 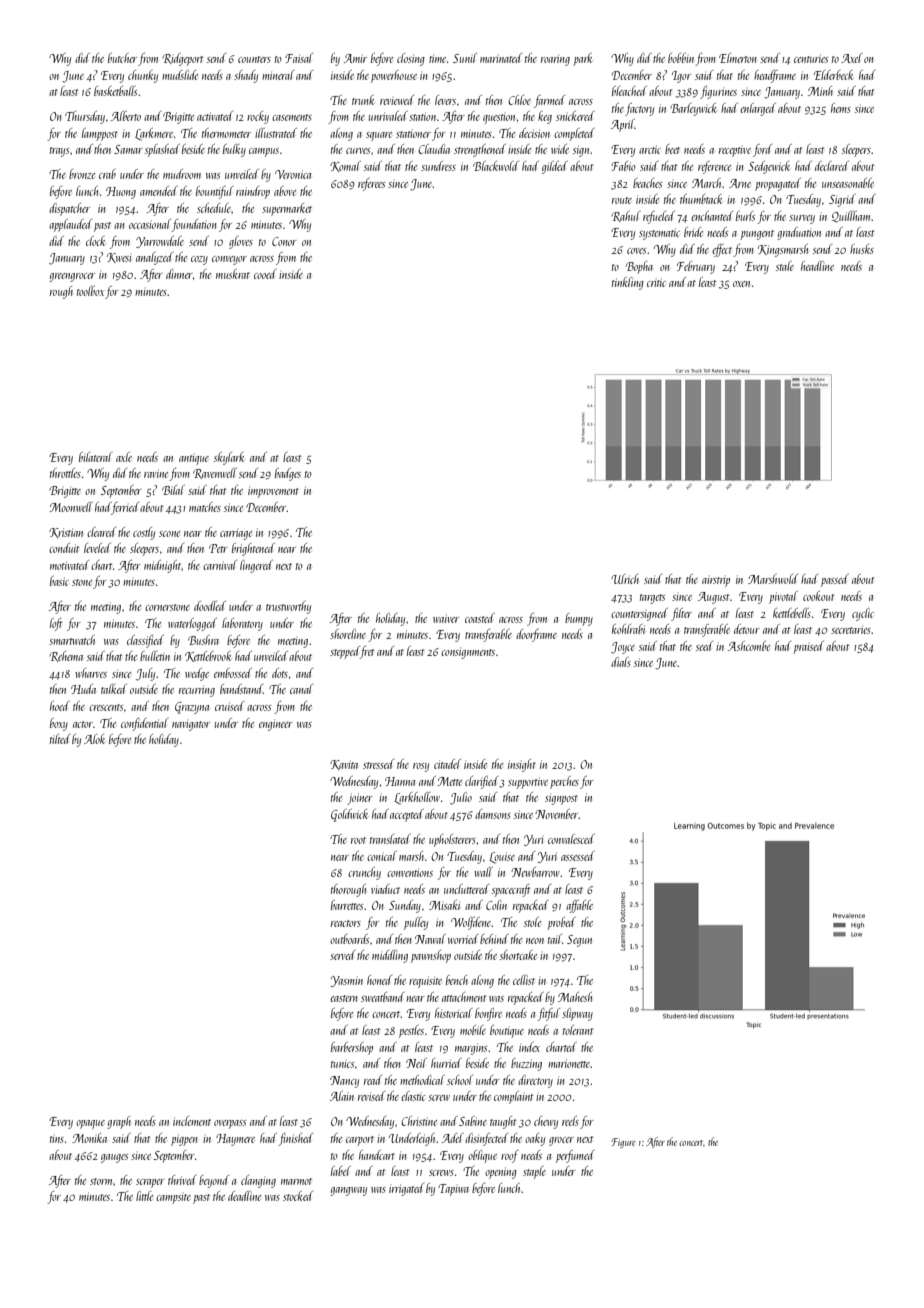 I want to click on Elmerton, so click(x=738, y=58).
